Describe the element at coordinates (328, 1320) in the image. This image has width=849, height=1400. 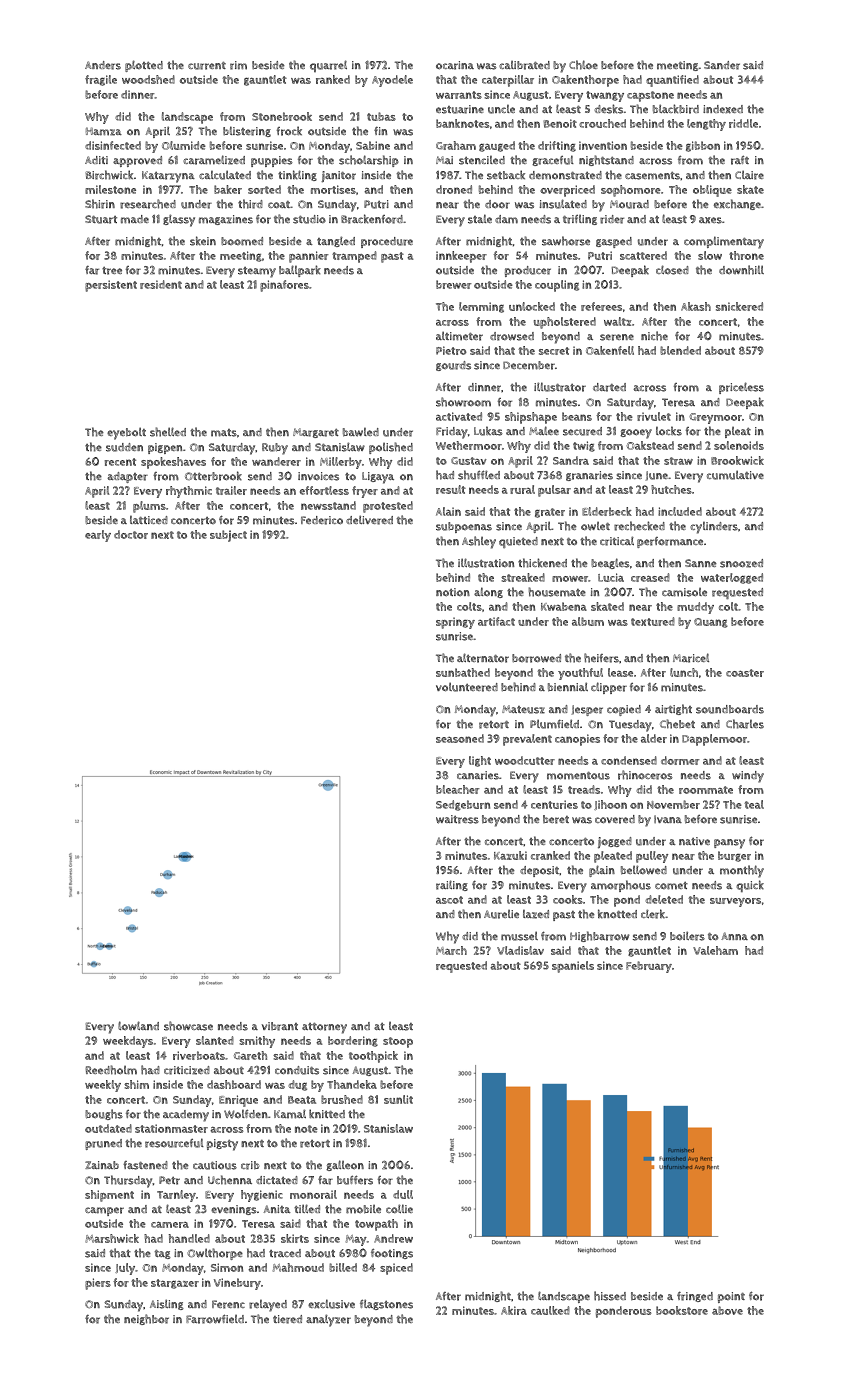
I see `analyzer` at that location.
